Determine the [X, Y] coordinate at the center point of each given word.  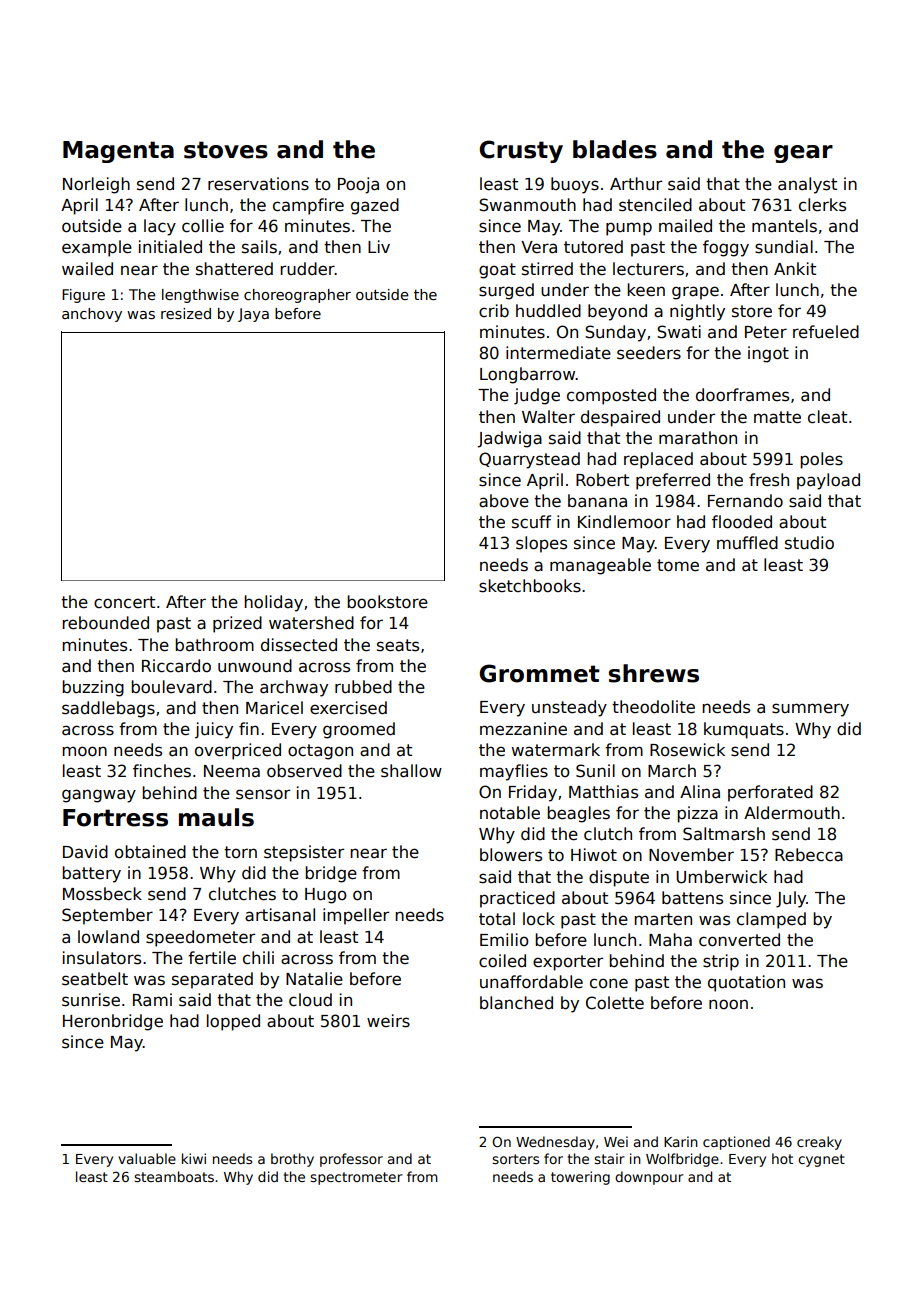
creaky [819, 1143]
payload [828, 481]
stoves [226, 150]
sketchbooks [530, 586]
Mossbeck [102, 894]
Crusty [521, 151]
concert [124, 602]
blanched [516, 1003]
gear [803, 154]
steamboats [174, 1176]
